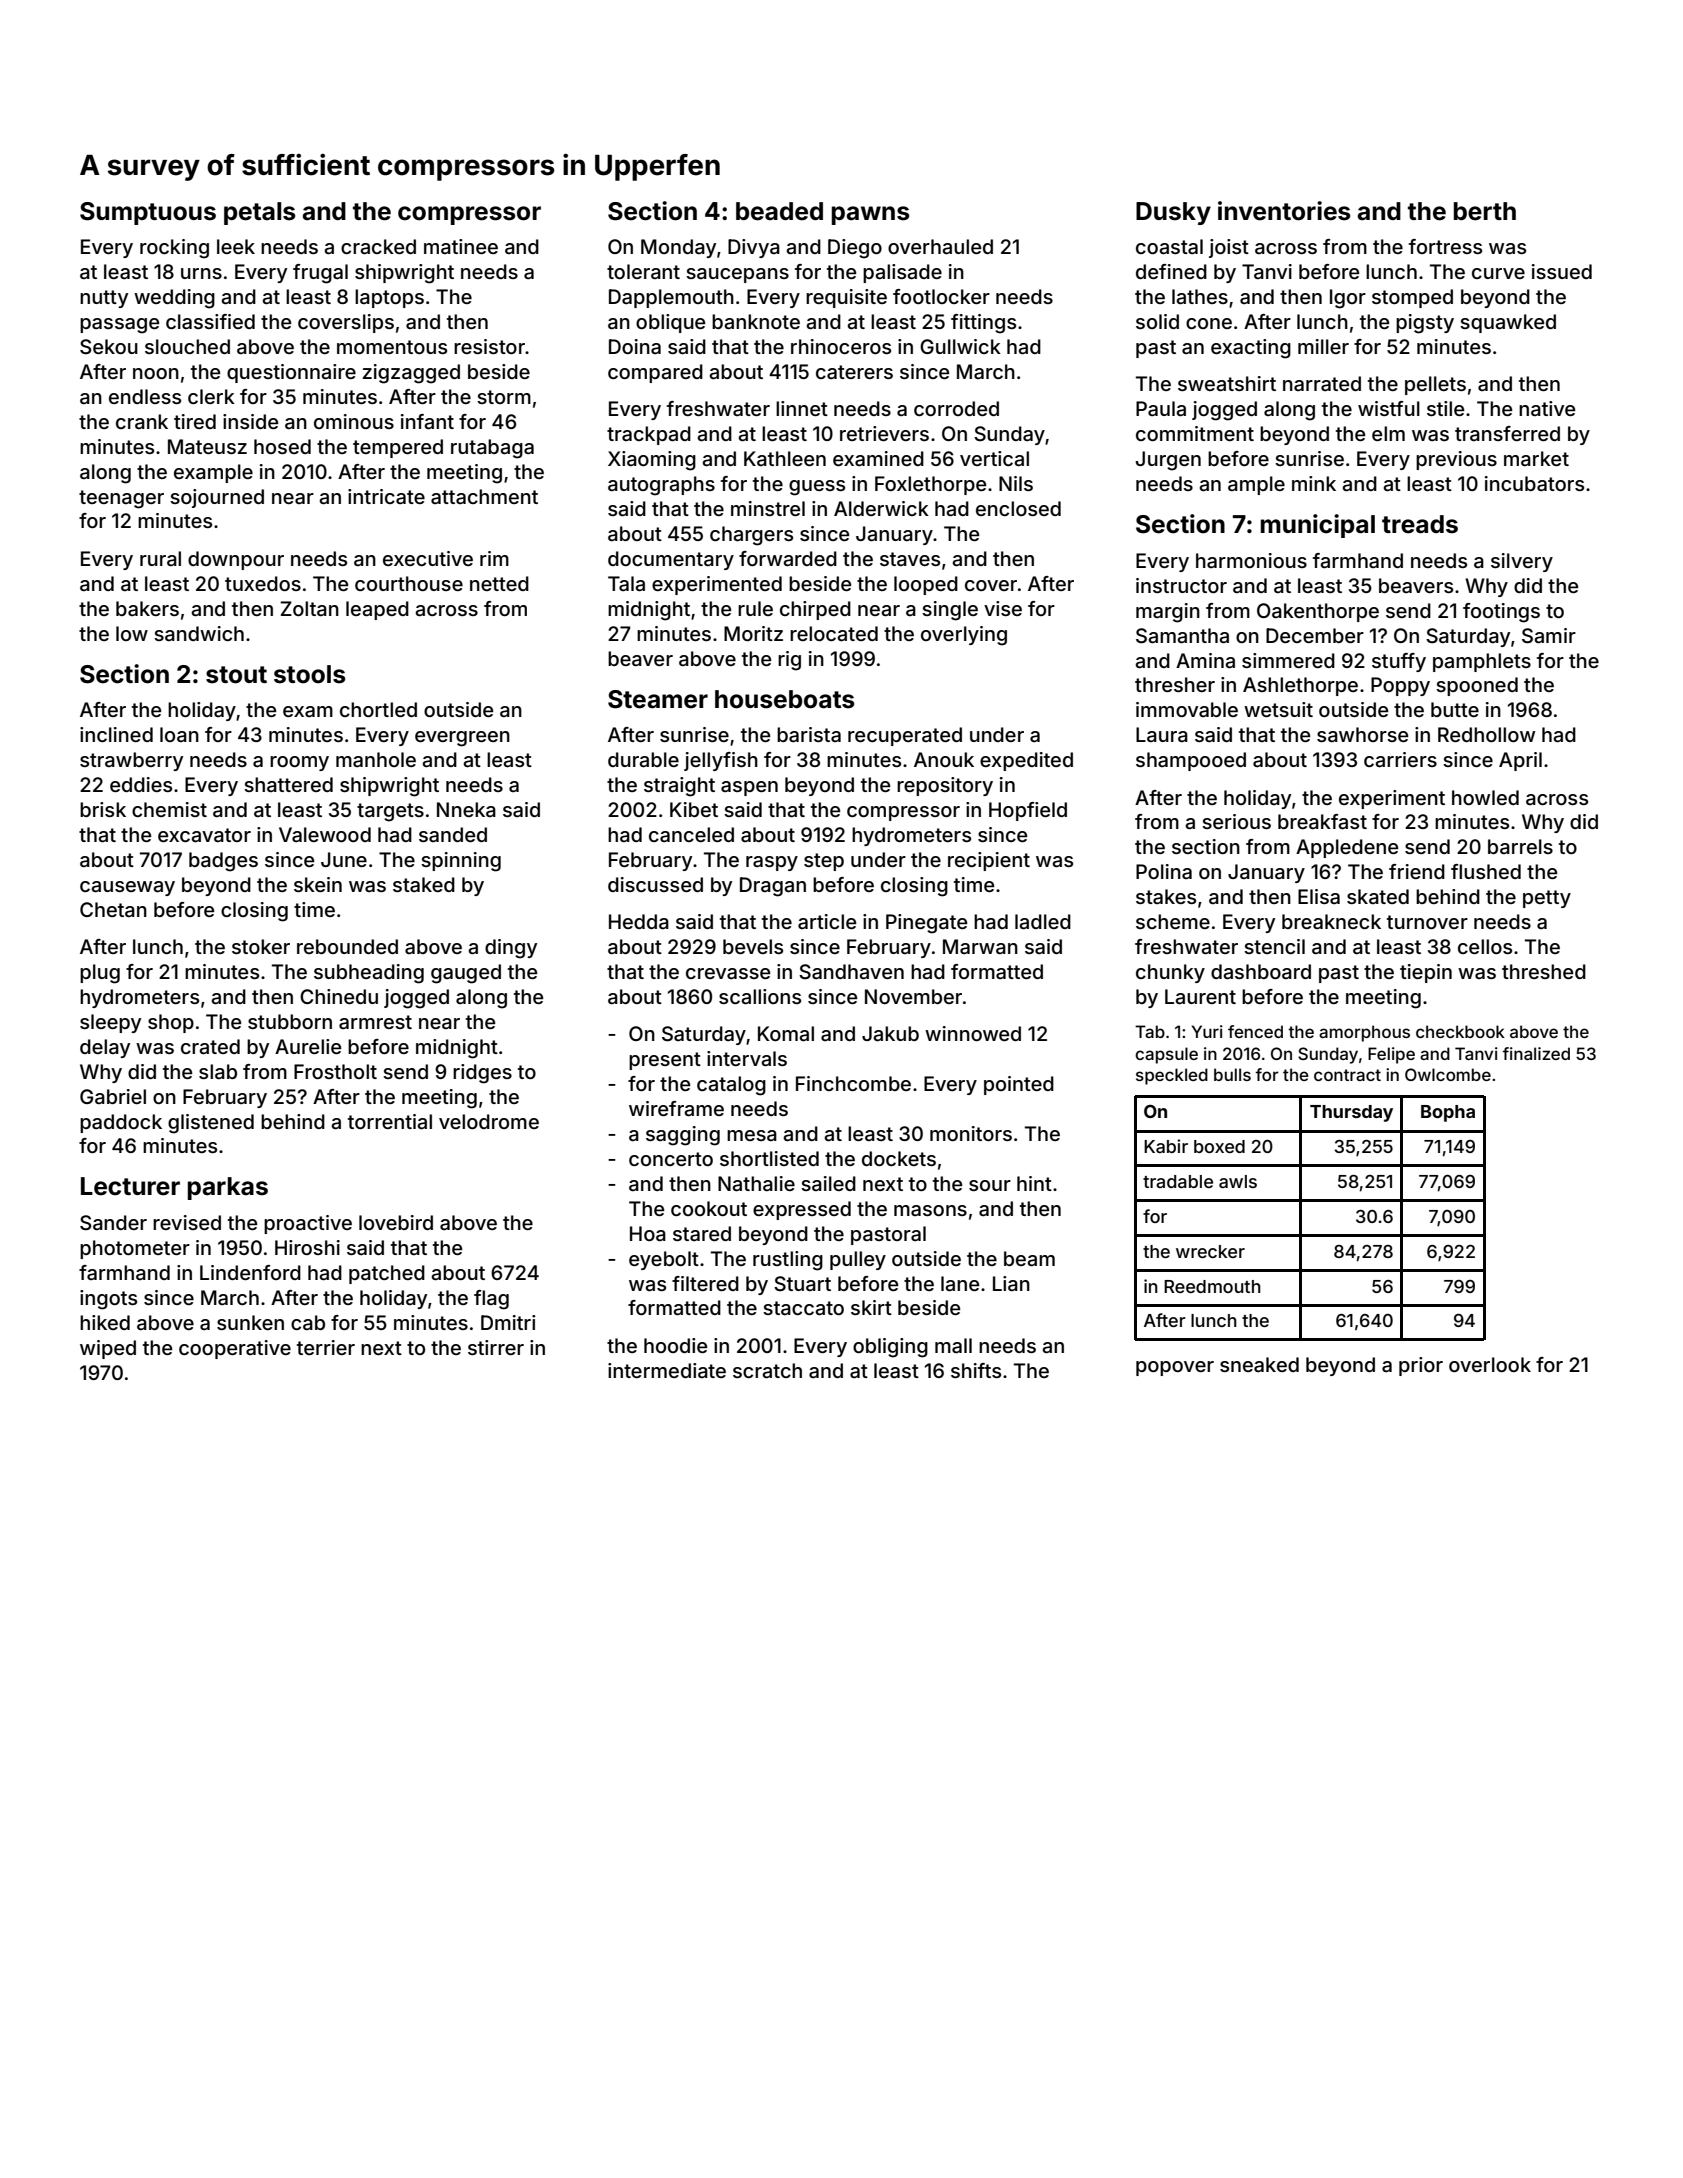 The image size is (1683, 2178). What do you see at coordinates (667, 1370) in the page?
I see `intermediate` at bounding box center [667, 1370].
